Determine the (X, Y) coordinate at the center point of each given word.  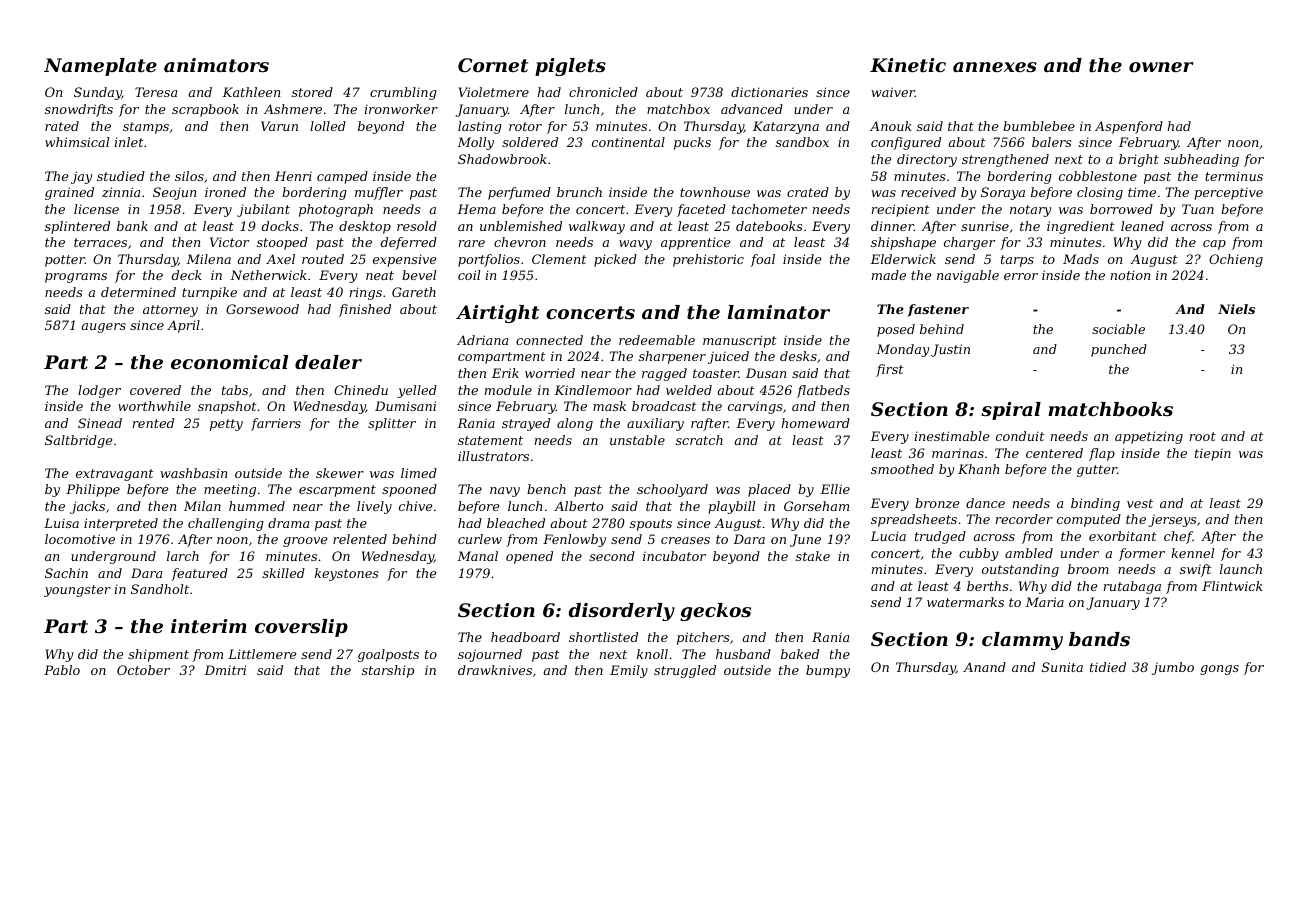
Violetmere (494, 92)
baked (800, 654)
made (889, 275)
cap (1214, 245)
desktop (365, 227)
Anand (984, 667)
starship (388, 671)
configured (906, 143)
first (890, 370)
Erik (505, 373)
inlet (129, 142)
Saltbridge (78, 441)
